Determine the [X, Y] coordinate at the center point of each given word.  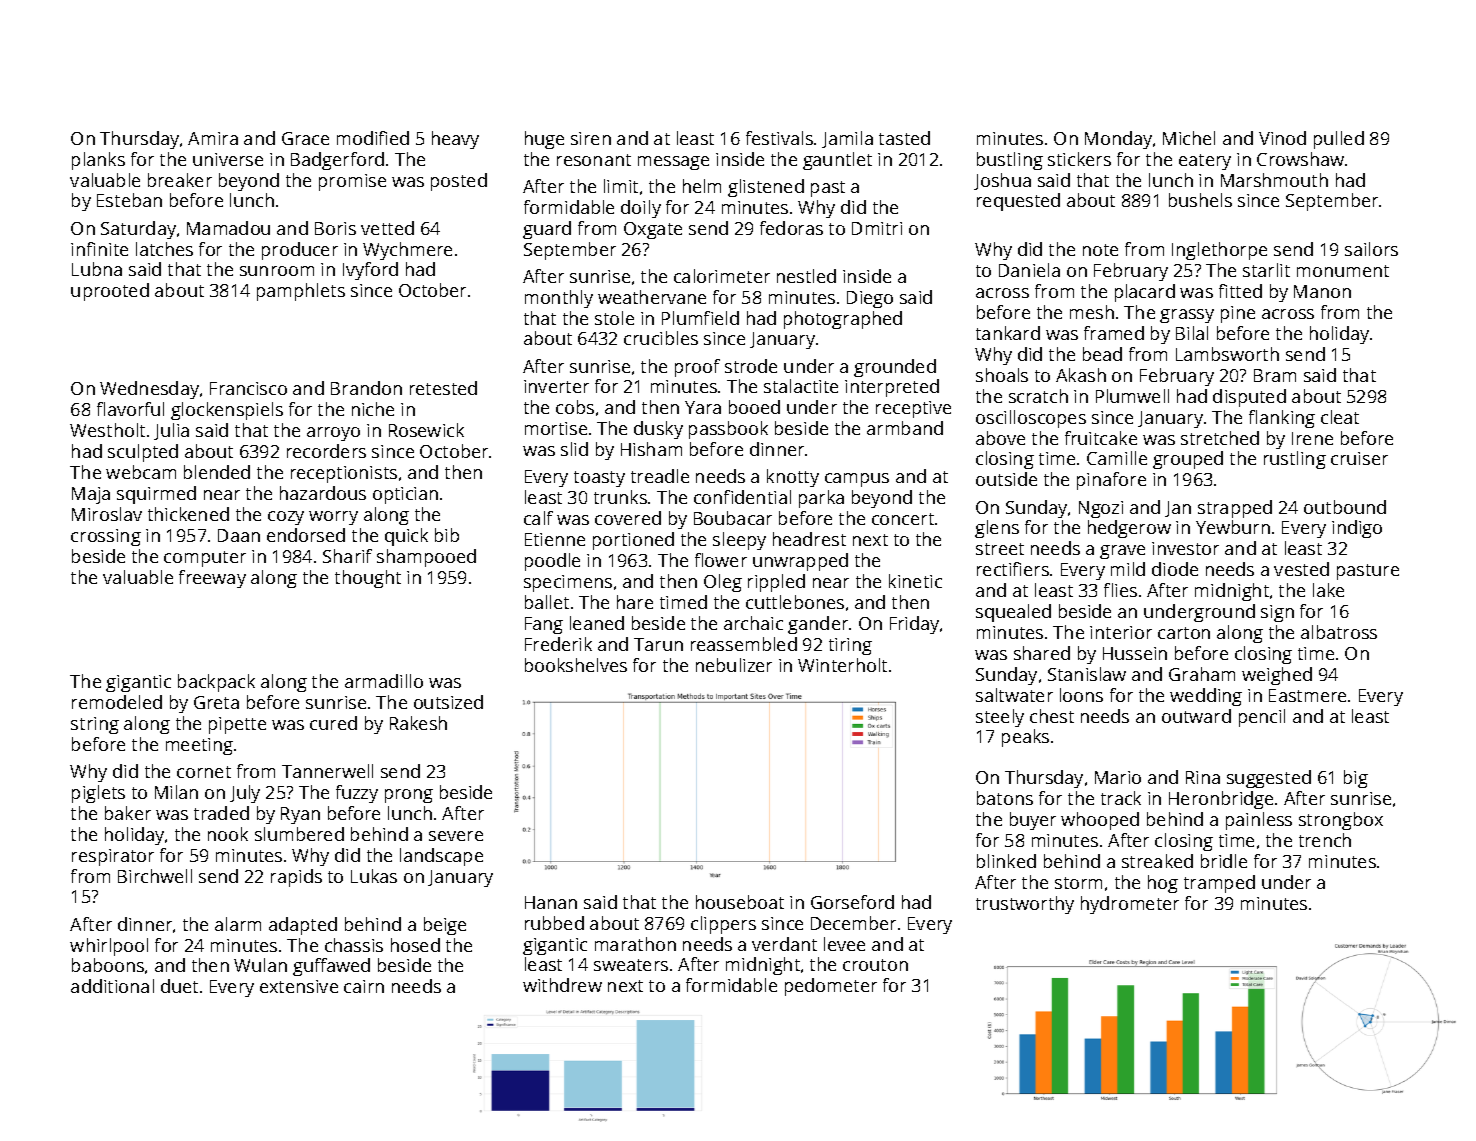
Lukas [374, 876]
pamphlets [301, 292]
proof [697, 368]
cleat [1340, 417]
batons [1005, 798]
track [1121, 798]
